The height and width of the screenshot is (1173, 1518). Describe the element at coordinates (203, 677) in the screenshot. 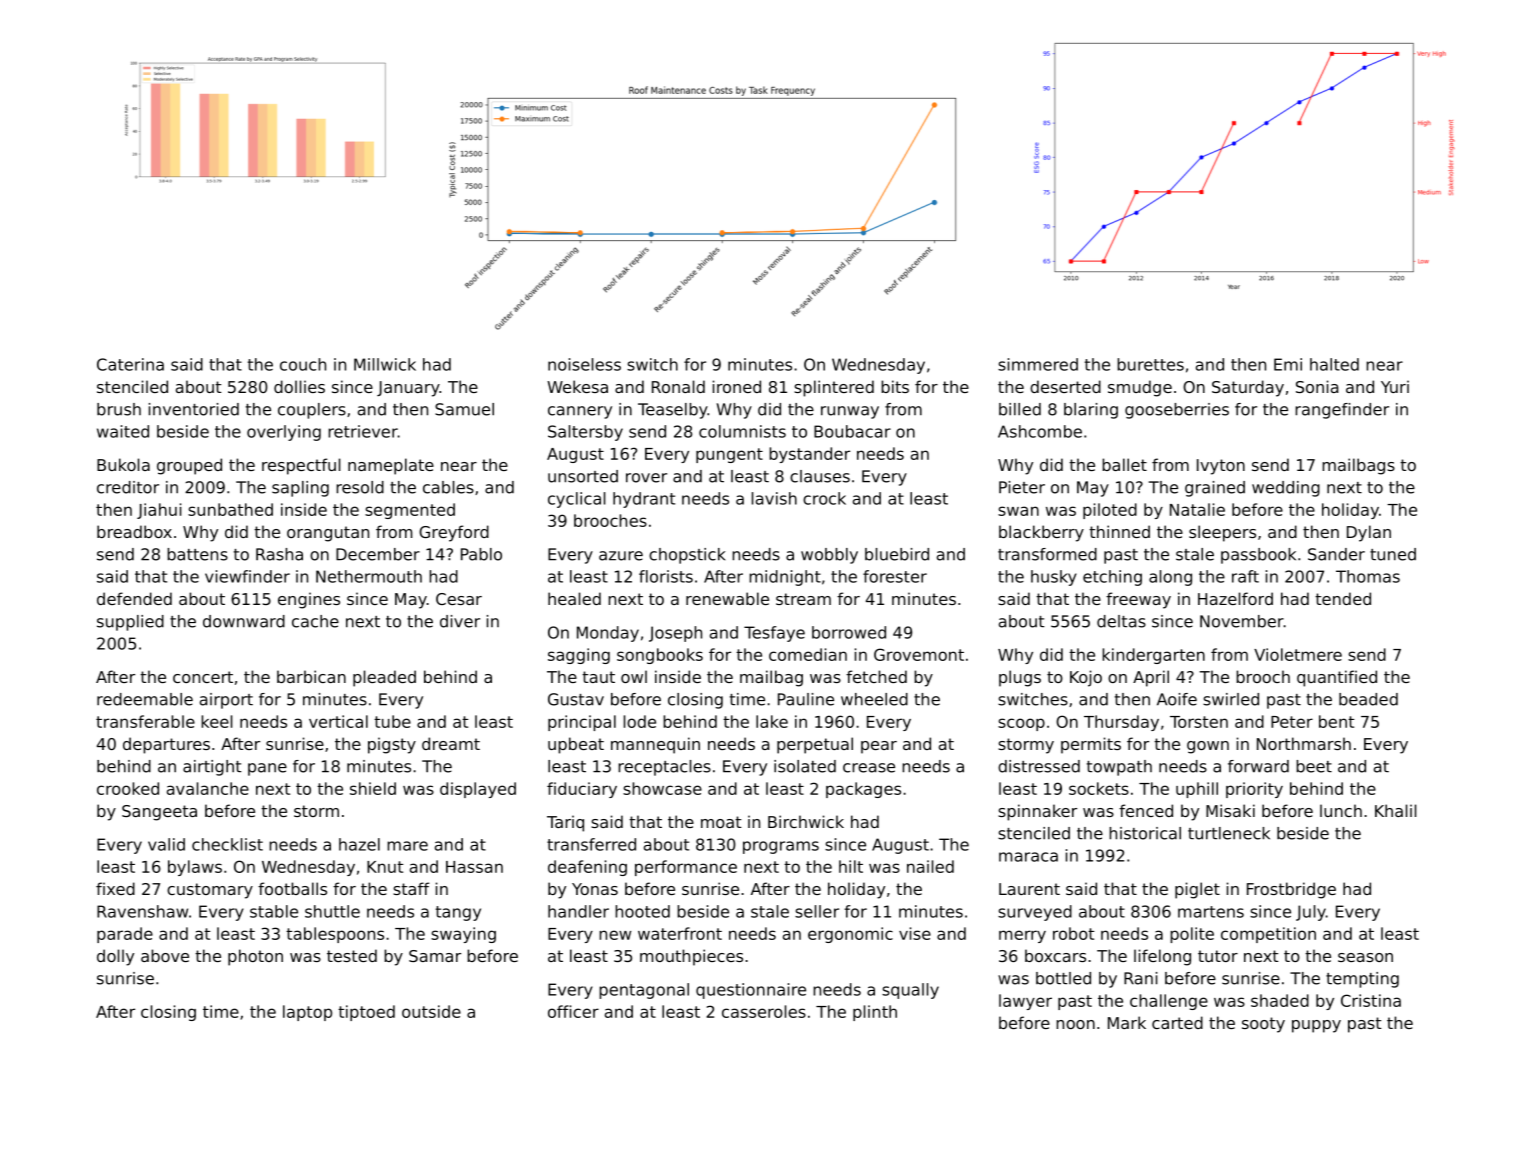

I see `concert` at that location.
